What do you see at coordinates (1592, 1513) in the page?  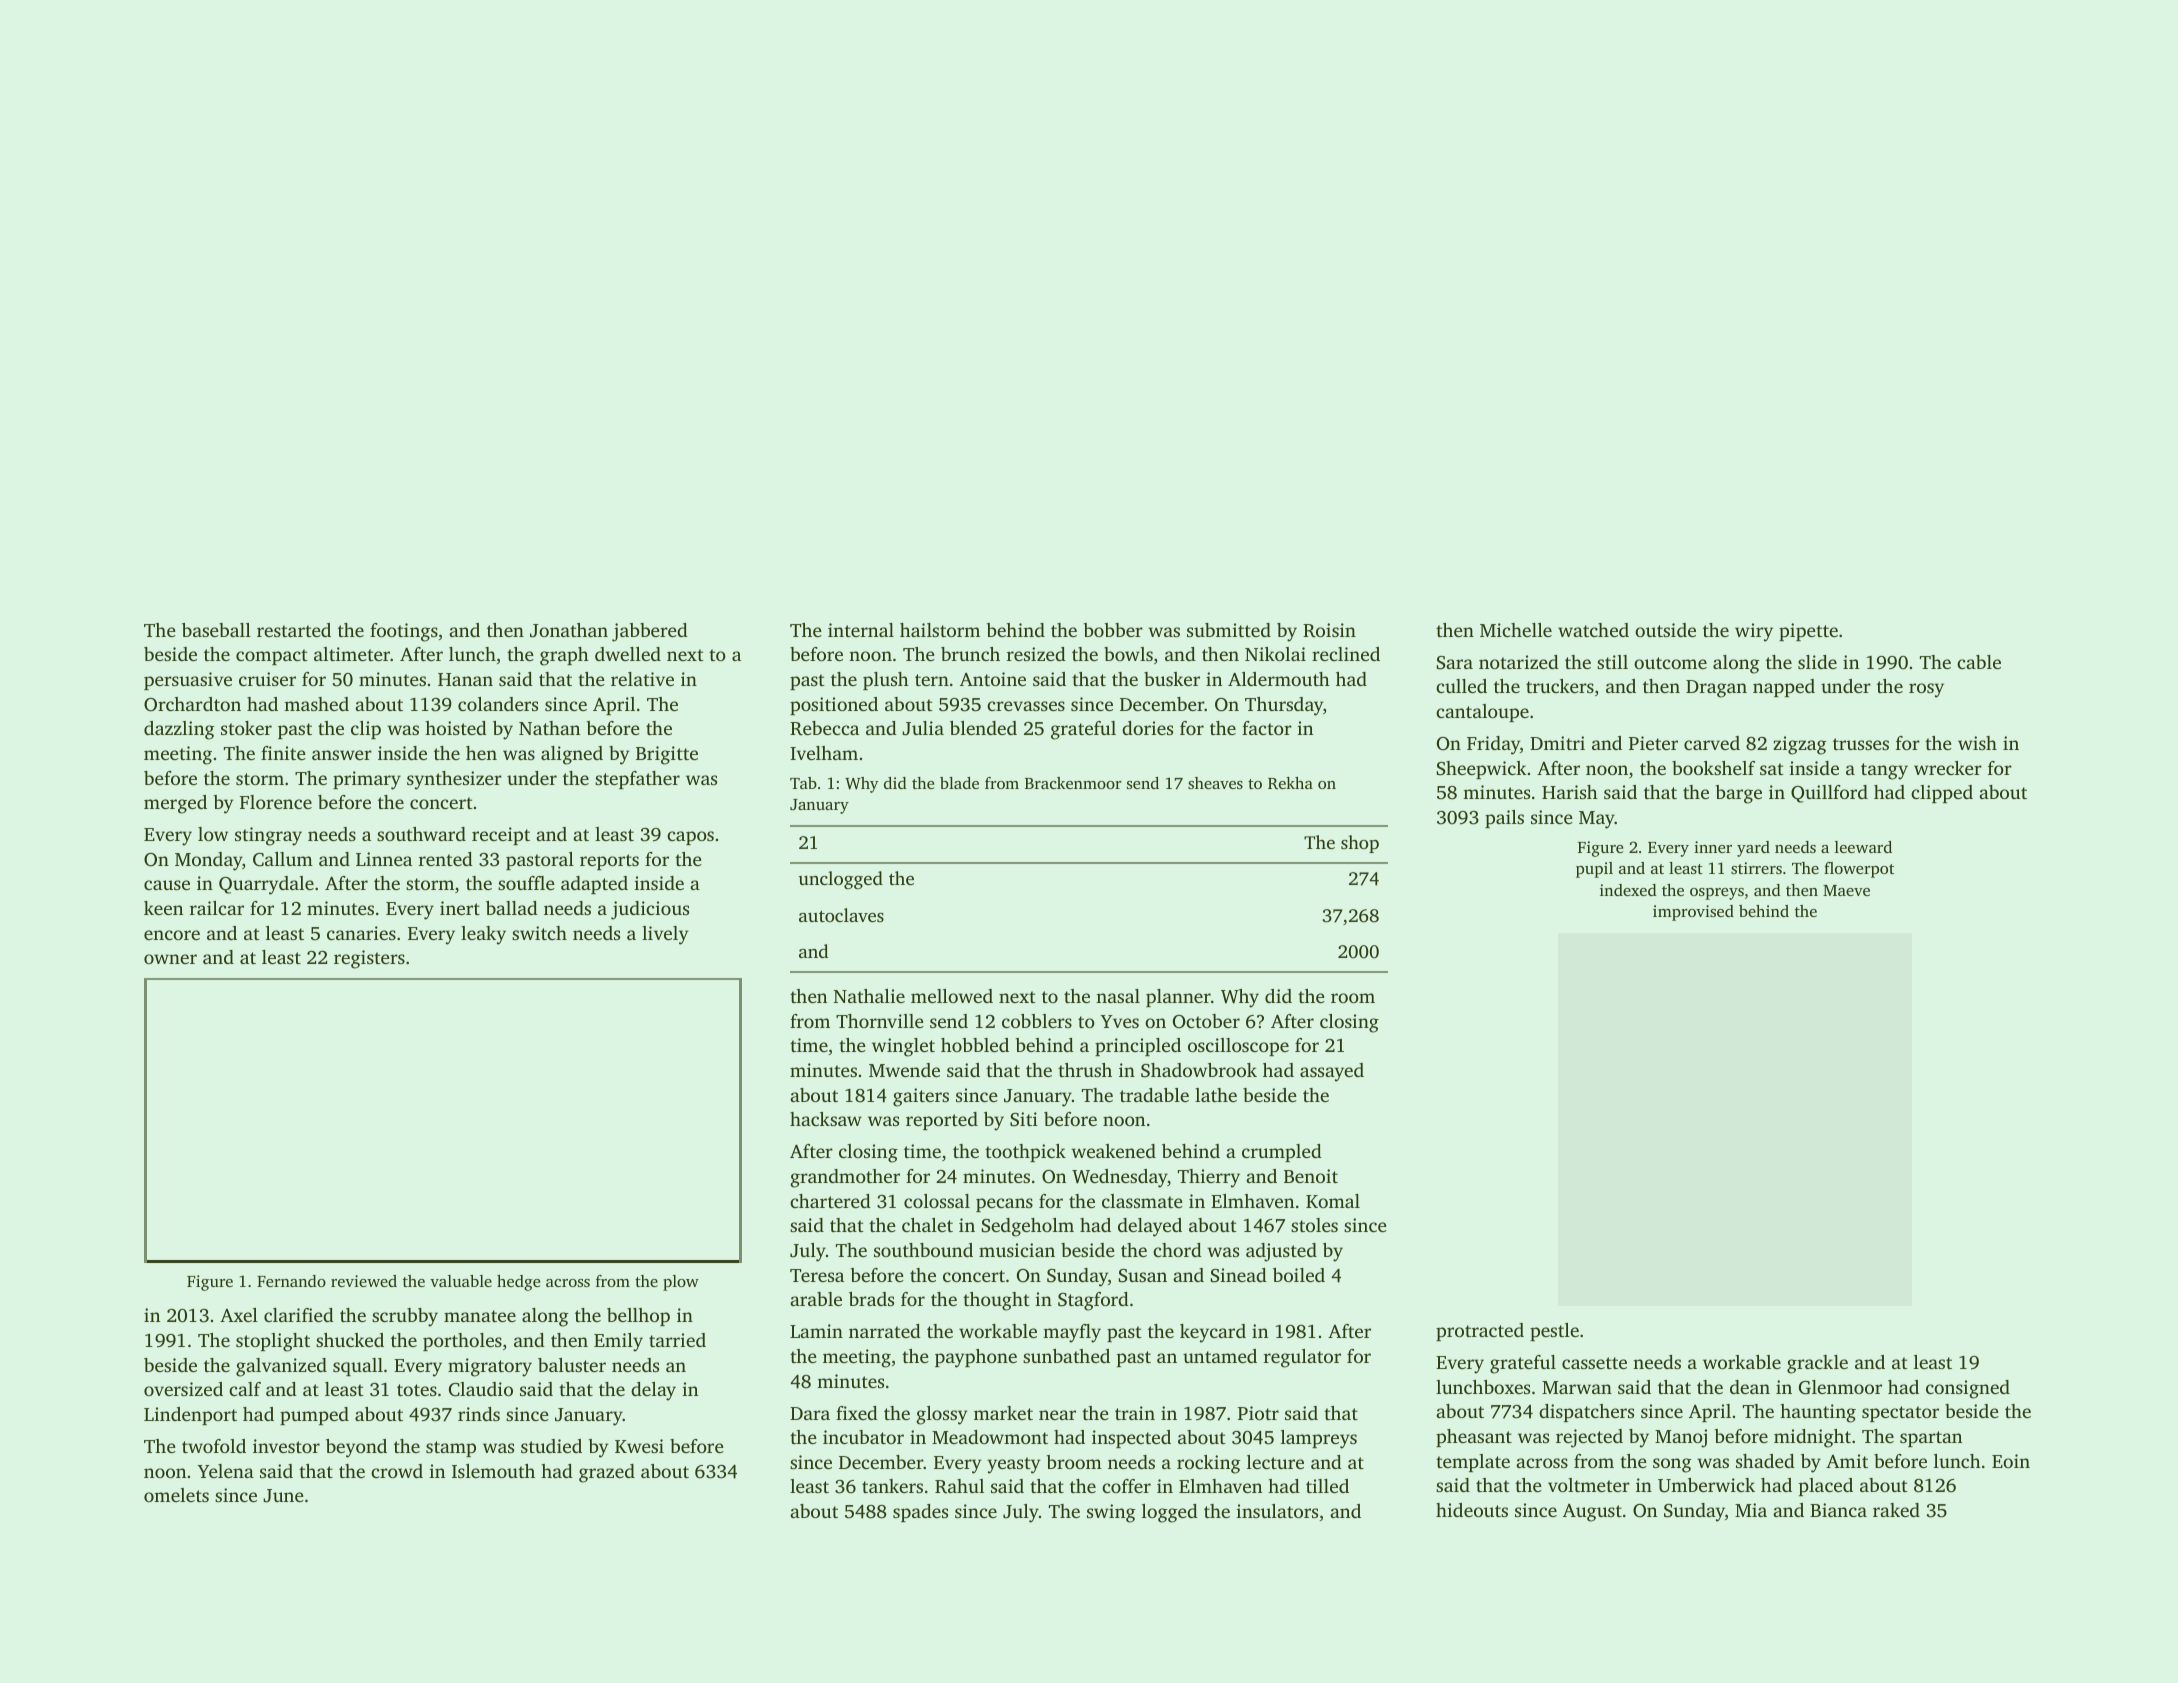 I see `August` at bounding box center [1592, 1513].
